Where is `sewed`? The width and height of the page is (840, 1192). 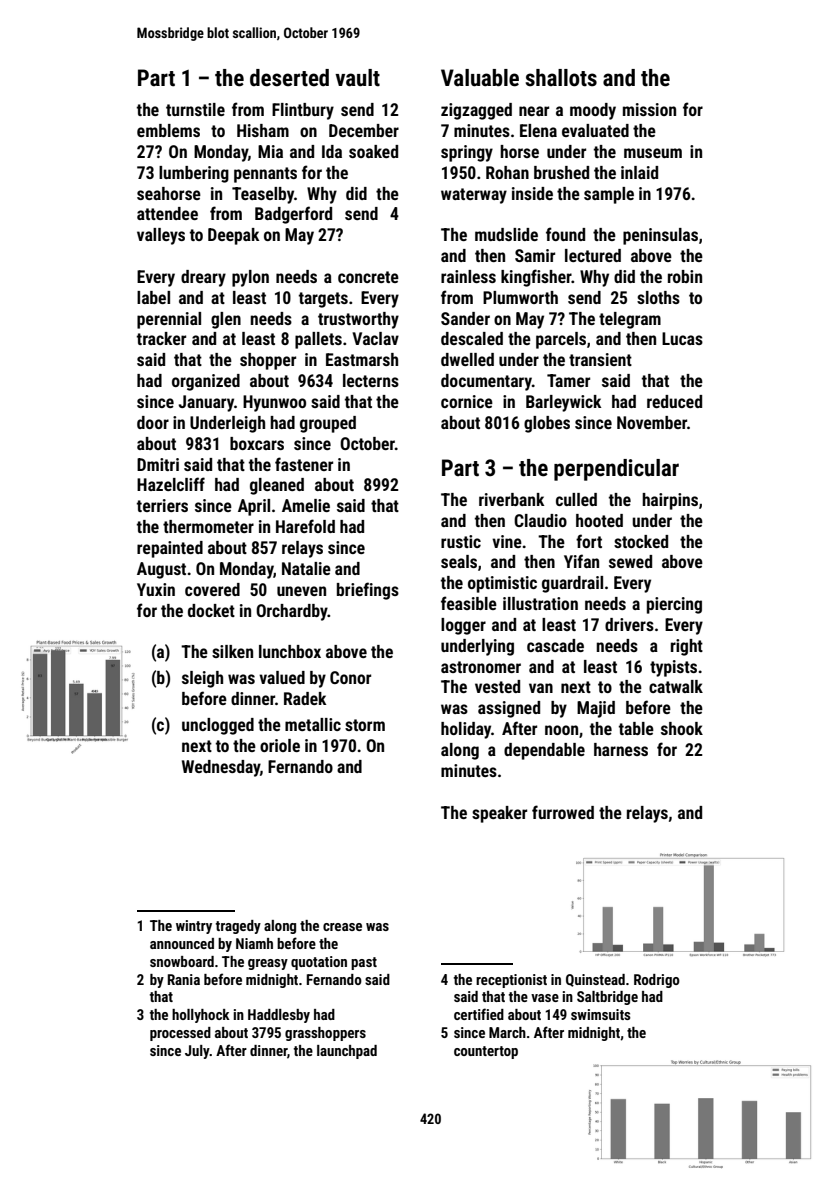 sewed is located at coordinates (630, 561).
